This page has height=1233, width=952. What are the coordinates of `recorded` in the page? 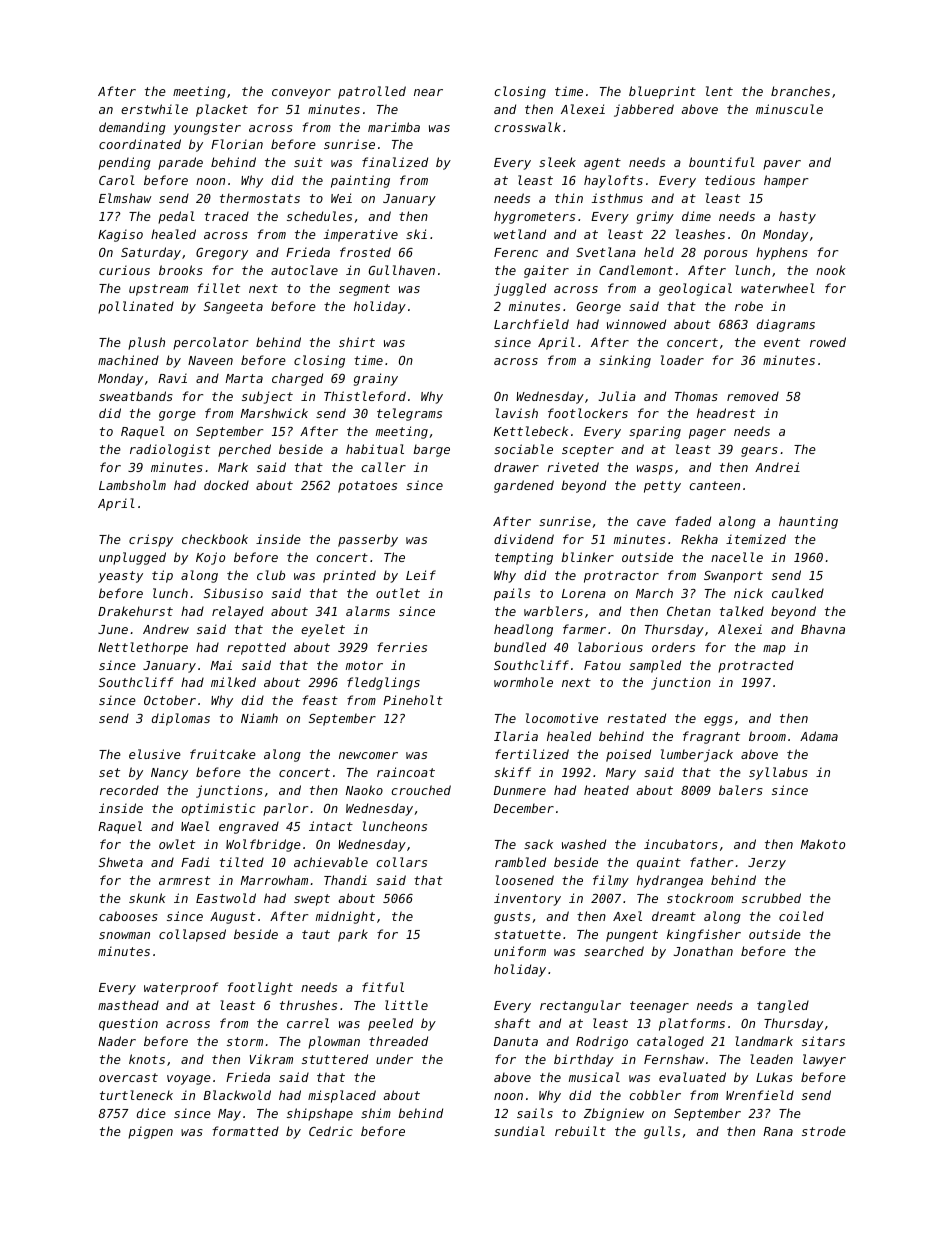 It's located at (129, 790).
